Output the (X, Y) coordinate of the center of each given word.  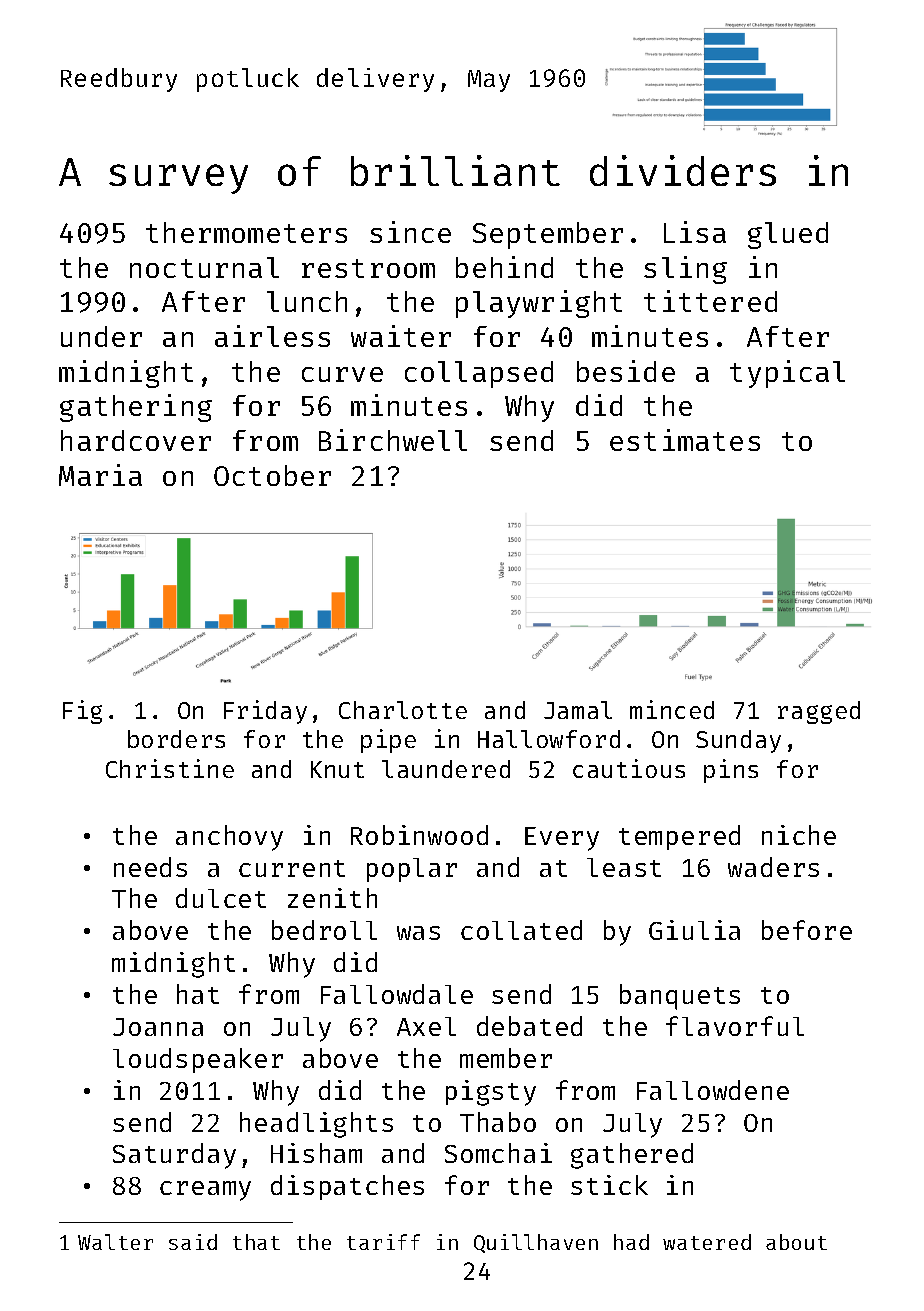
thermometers (246, 232)
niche (799, 835)
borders (176, 739)
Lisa (695, 232)
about (796, 1242)
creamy (205, 1191)
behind (504, 267)
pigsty (491, 1093)
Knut (337, 769)
